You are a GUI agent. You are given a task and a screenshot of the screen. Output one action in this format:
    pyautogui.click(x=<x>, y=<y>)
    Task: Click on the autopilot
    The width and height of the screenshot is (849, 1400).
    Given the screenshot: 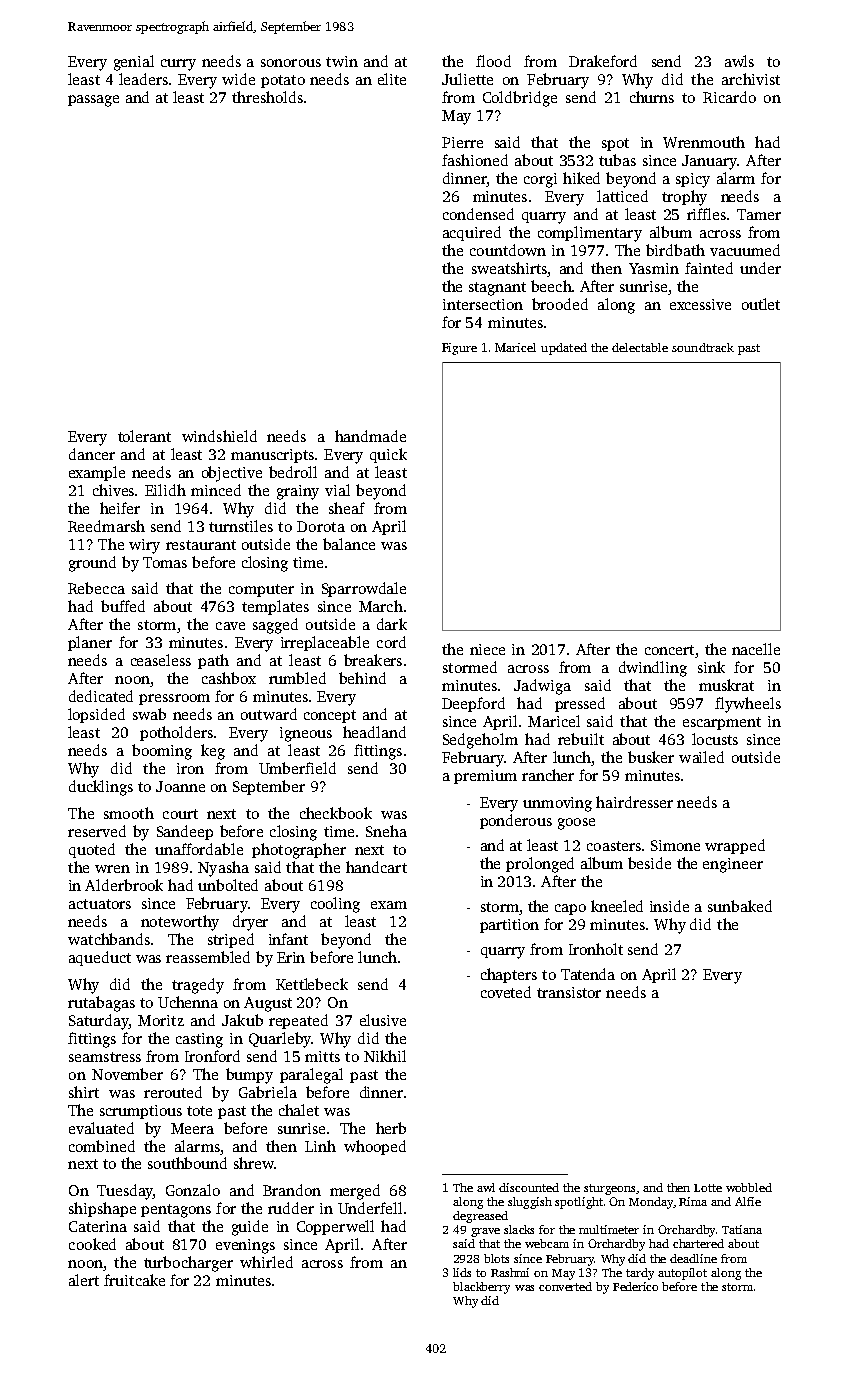 What is the action you would take?
    pyautogui.click(x=682, y=1274)
